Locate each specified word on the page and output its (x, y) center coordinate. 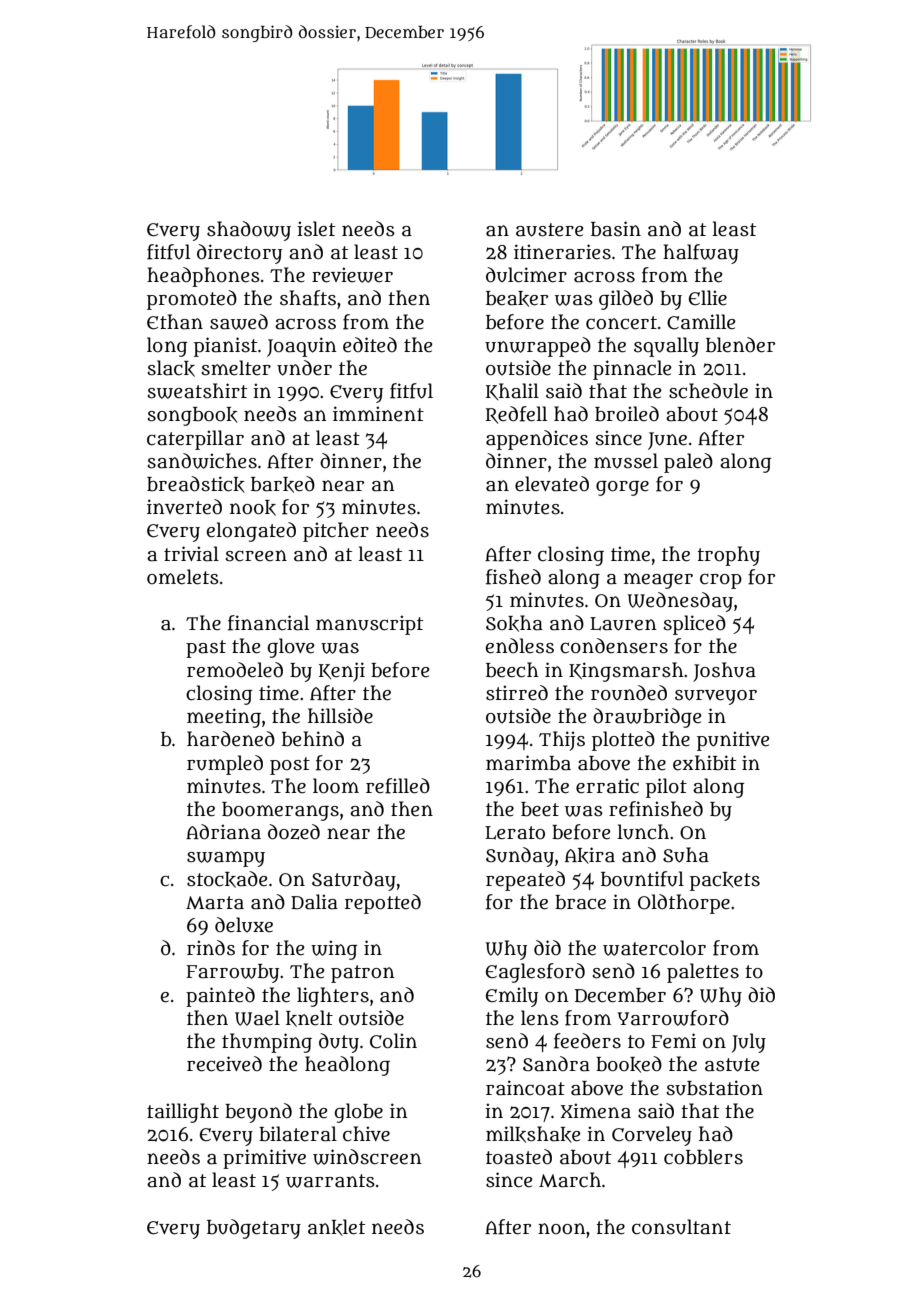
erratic (607, 786)
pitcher (336, 532)
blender (740, 345)
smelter (236, 368)
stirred (517, 693)
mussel (626, 461)
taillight (183, 1113)
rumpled (225, 765)
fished (513, 577)
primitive (264, 1159)
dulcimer (526, 275)
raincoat (525, 1088)
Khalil (512, 391)
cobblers (703, 1157)
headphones (203, 277)
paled (688, 463)
